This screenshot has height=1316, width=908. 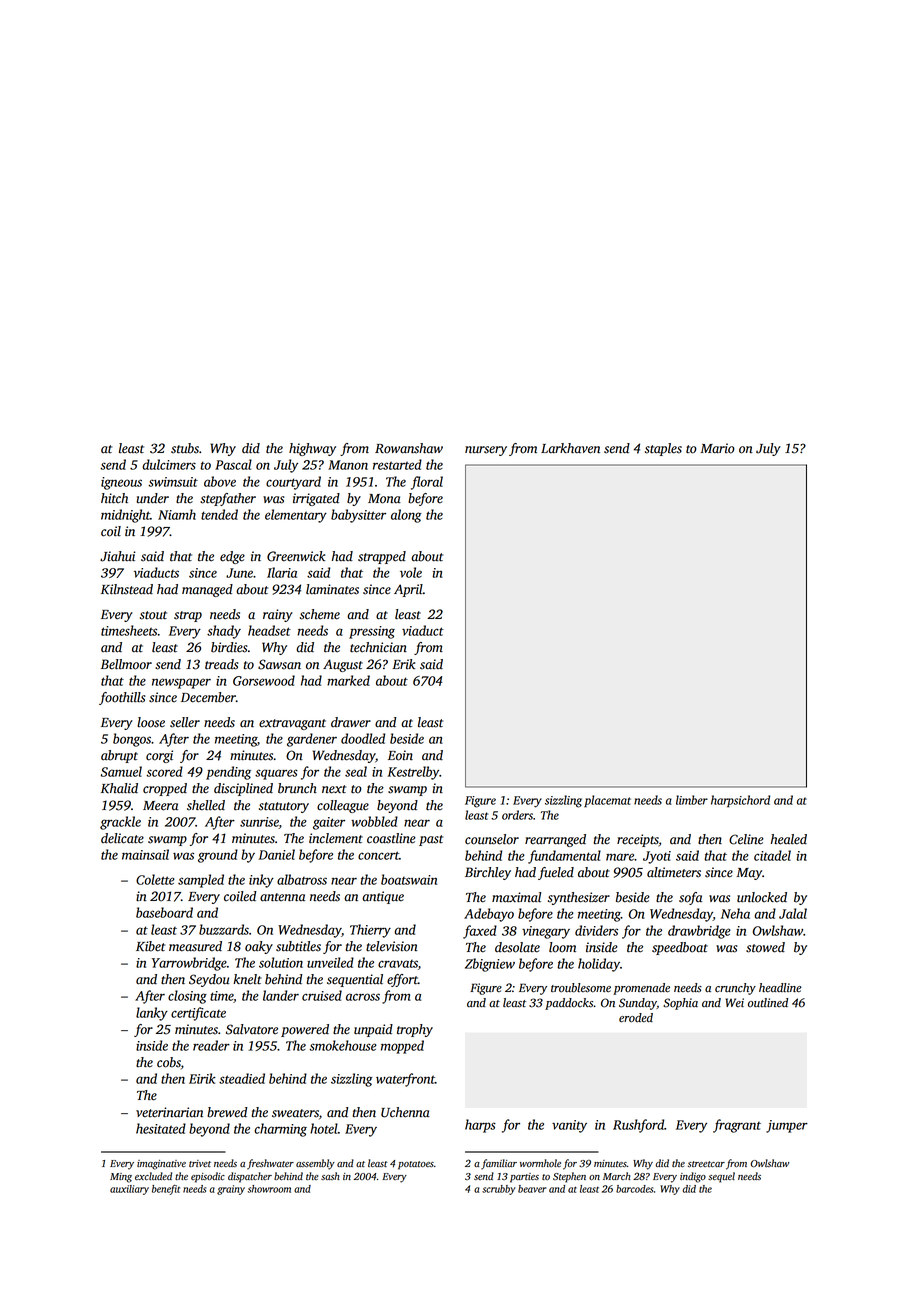 I want to click on limber, so click(x=692, y=800).
